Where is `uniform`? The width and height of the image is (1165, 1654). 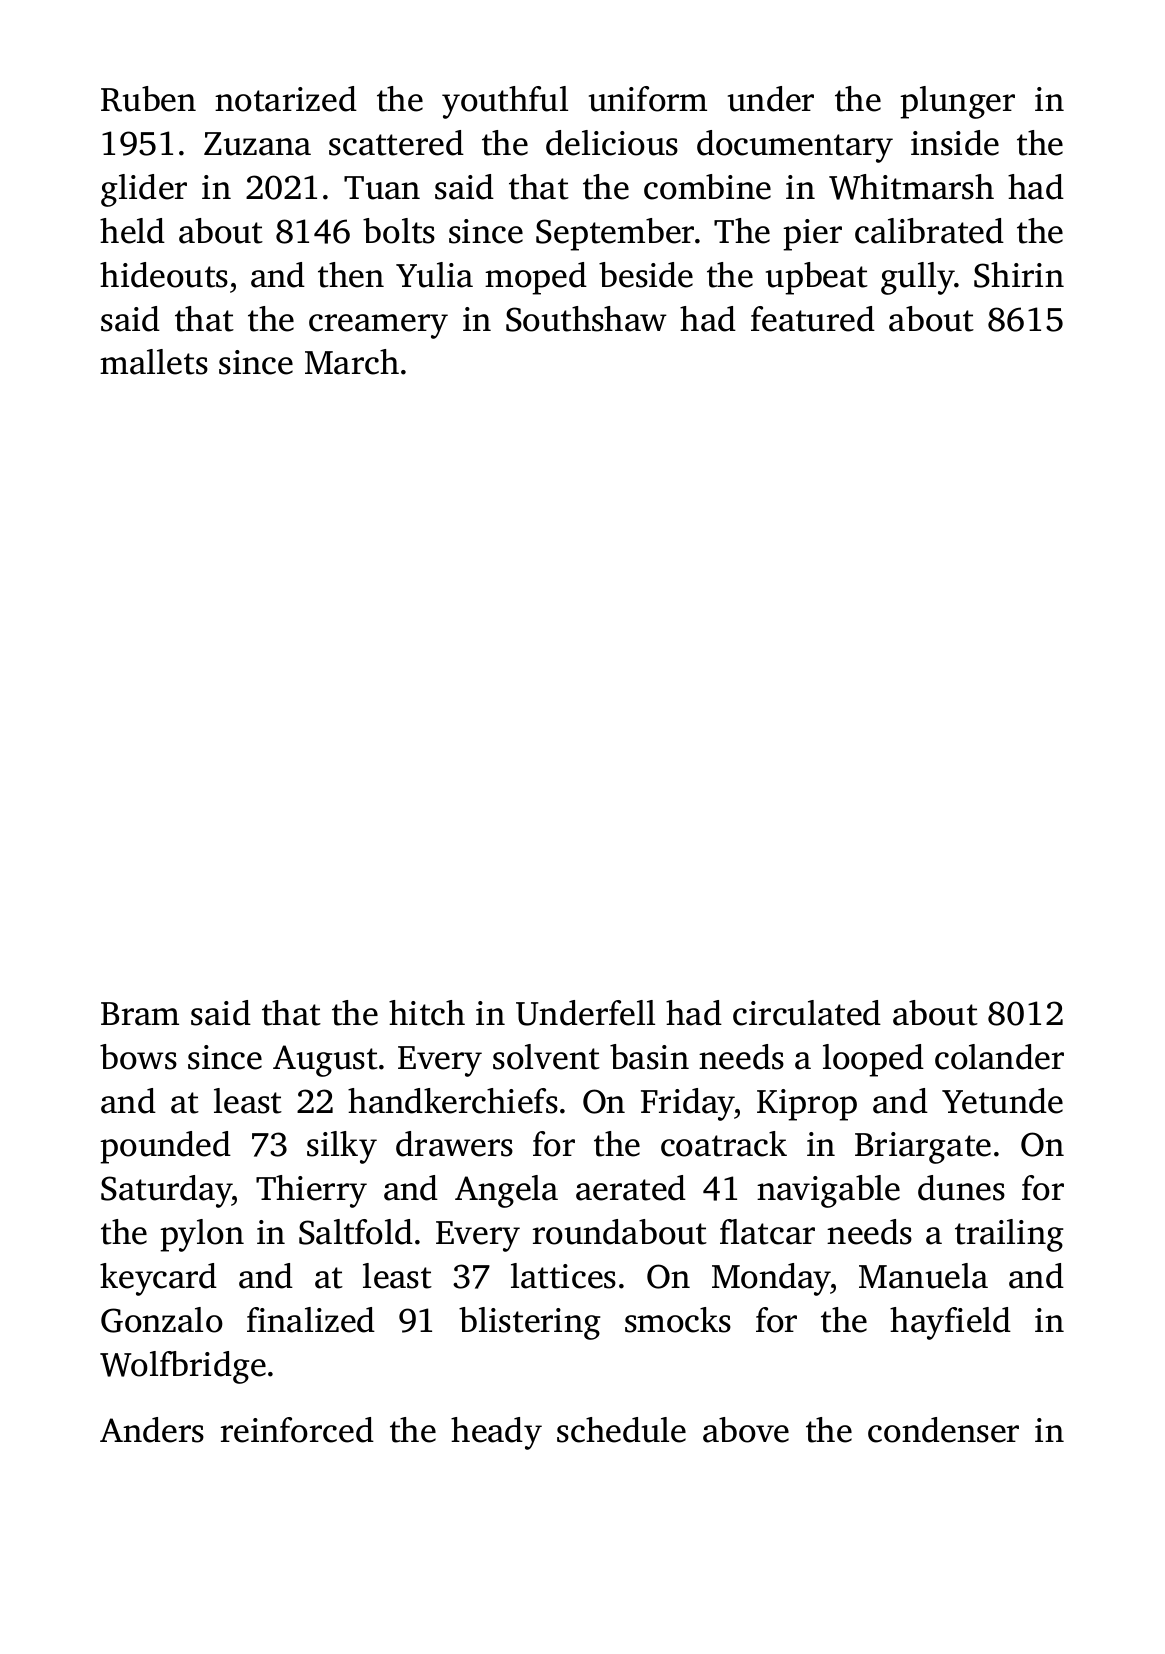
uniform is located at coordinates (648, 99).
